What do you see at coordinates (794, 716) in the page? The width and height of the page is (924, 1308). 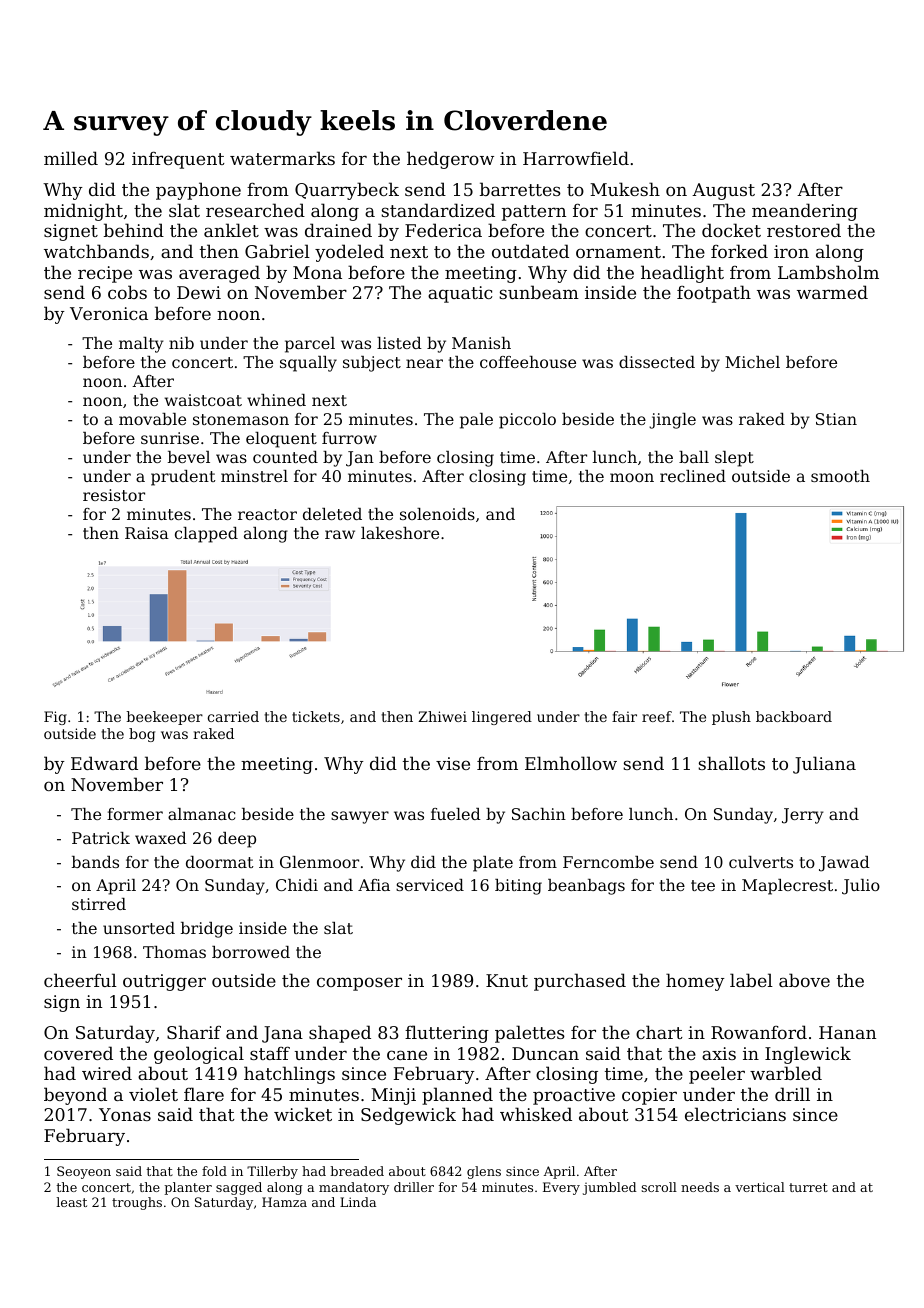 I see `backboard` at bounding box center [794, 716].
